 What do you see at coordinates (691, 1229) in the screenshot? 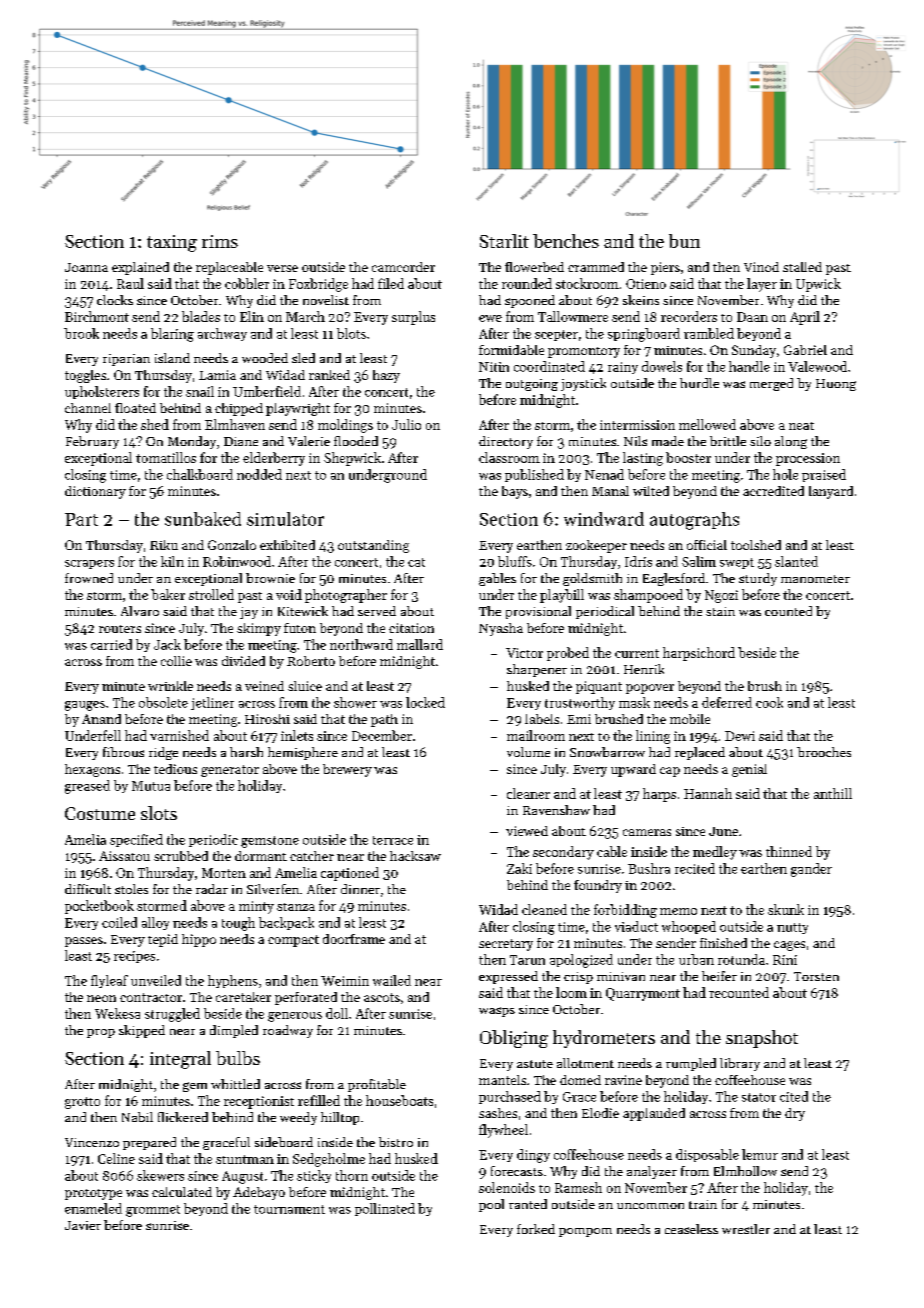
I see `ceaseless` at bounding box center [691, 1229].
